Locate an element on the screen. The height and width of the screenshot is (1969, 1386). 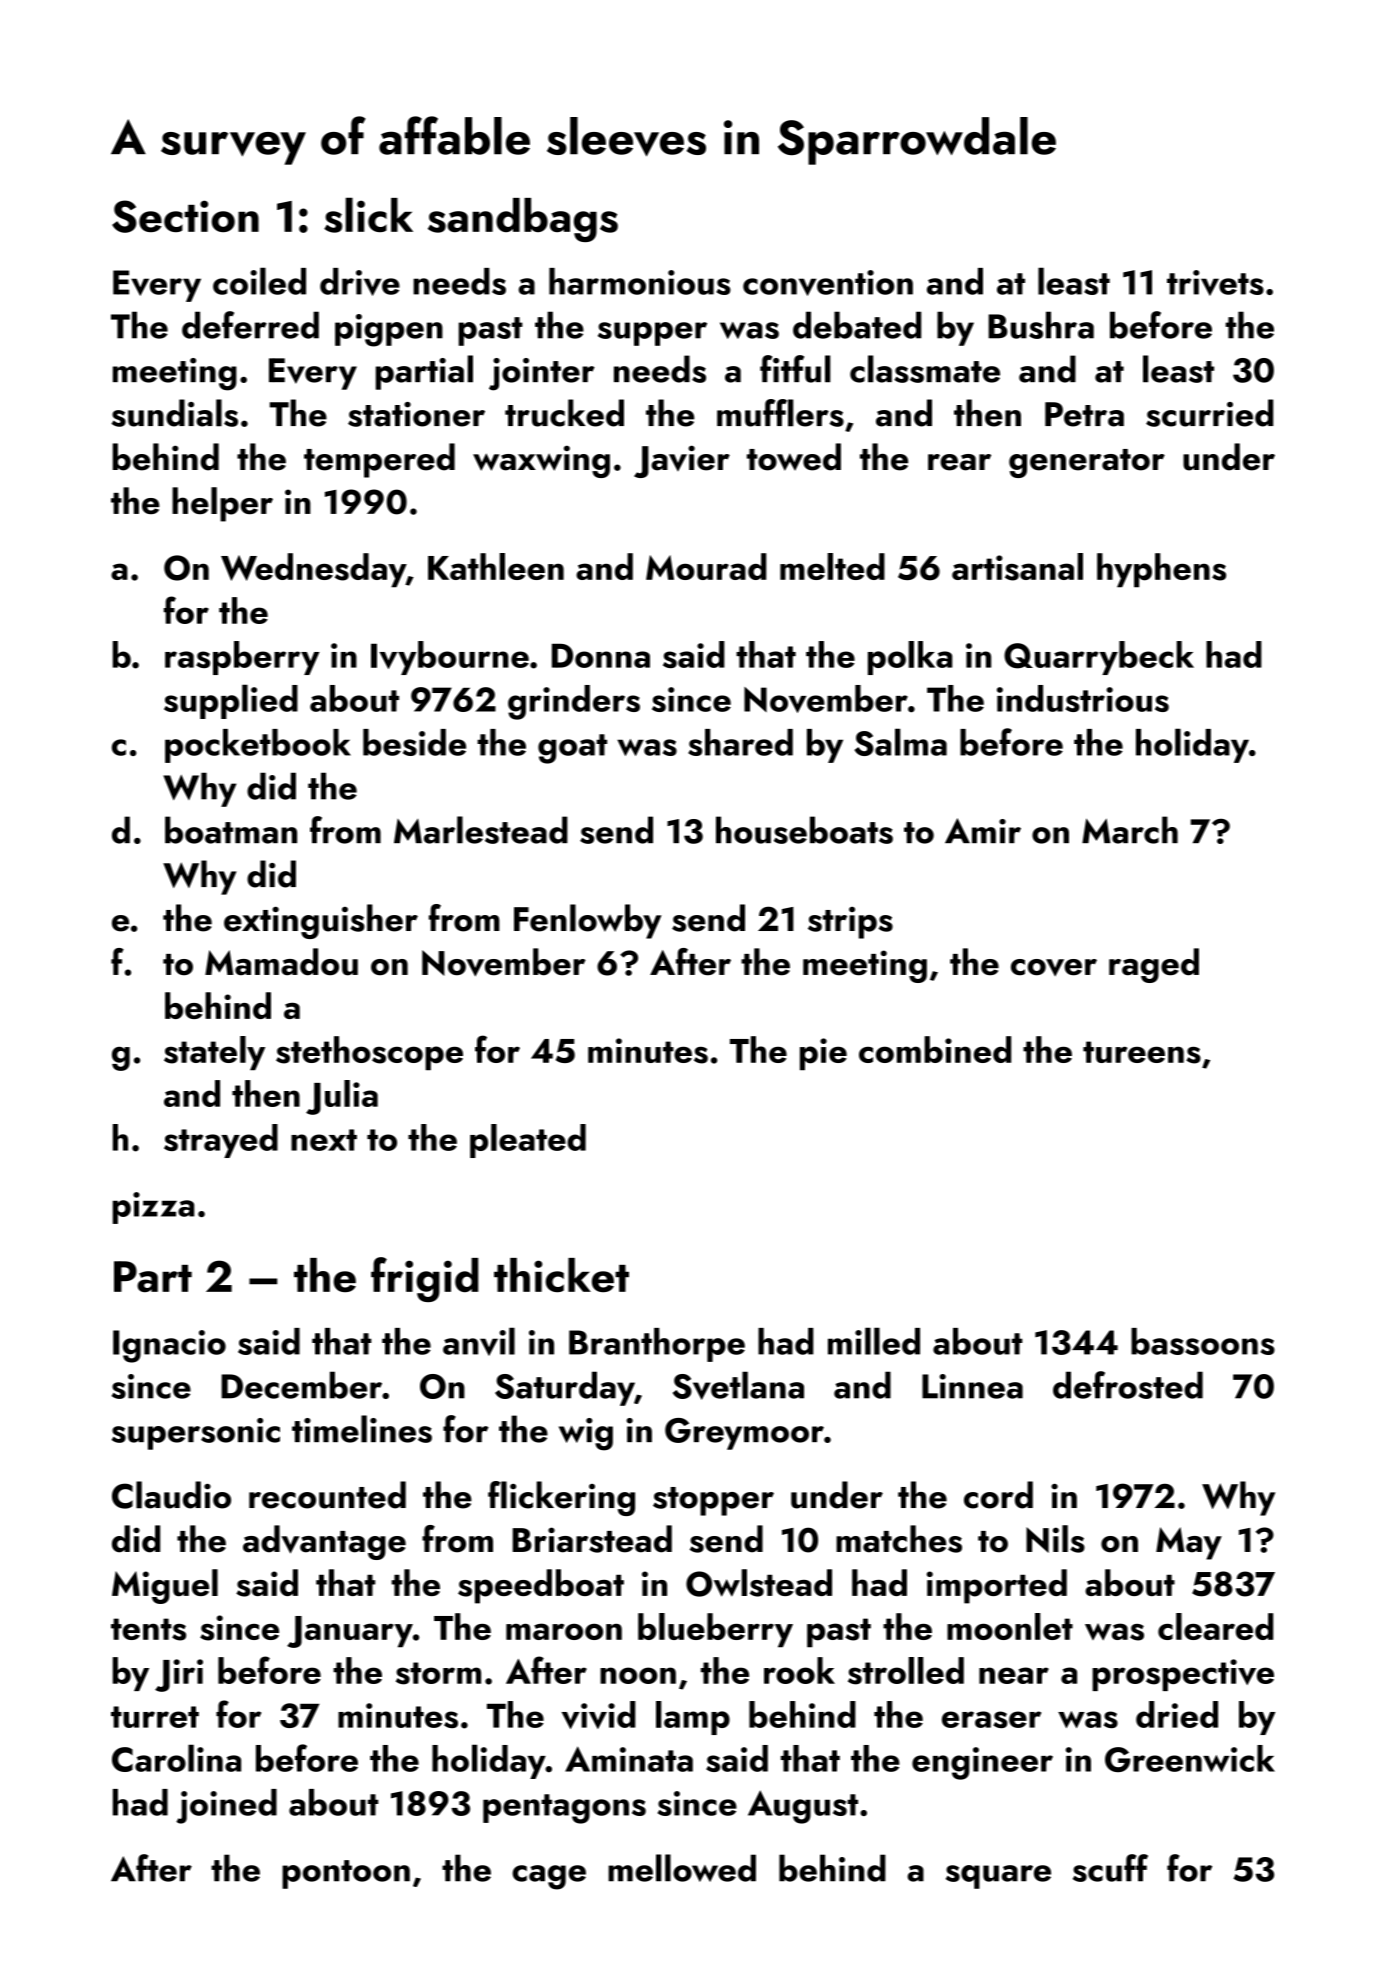
storm is located at coordinates (438, 1673).
